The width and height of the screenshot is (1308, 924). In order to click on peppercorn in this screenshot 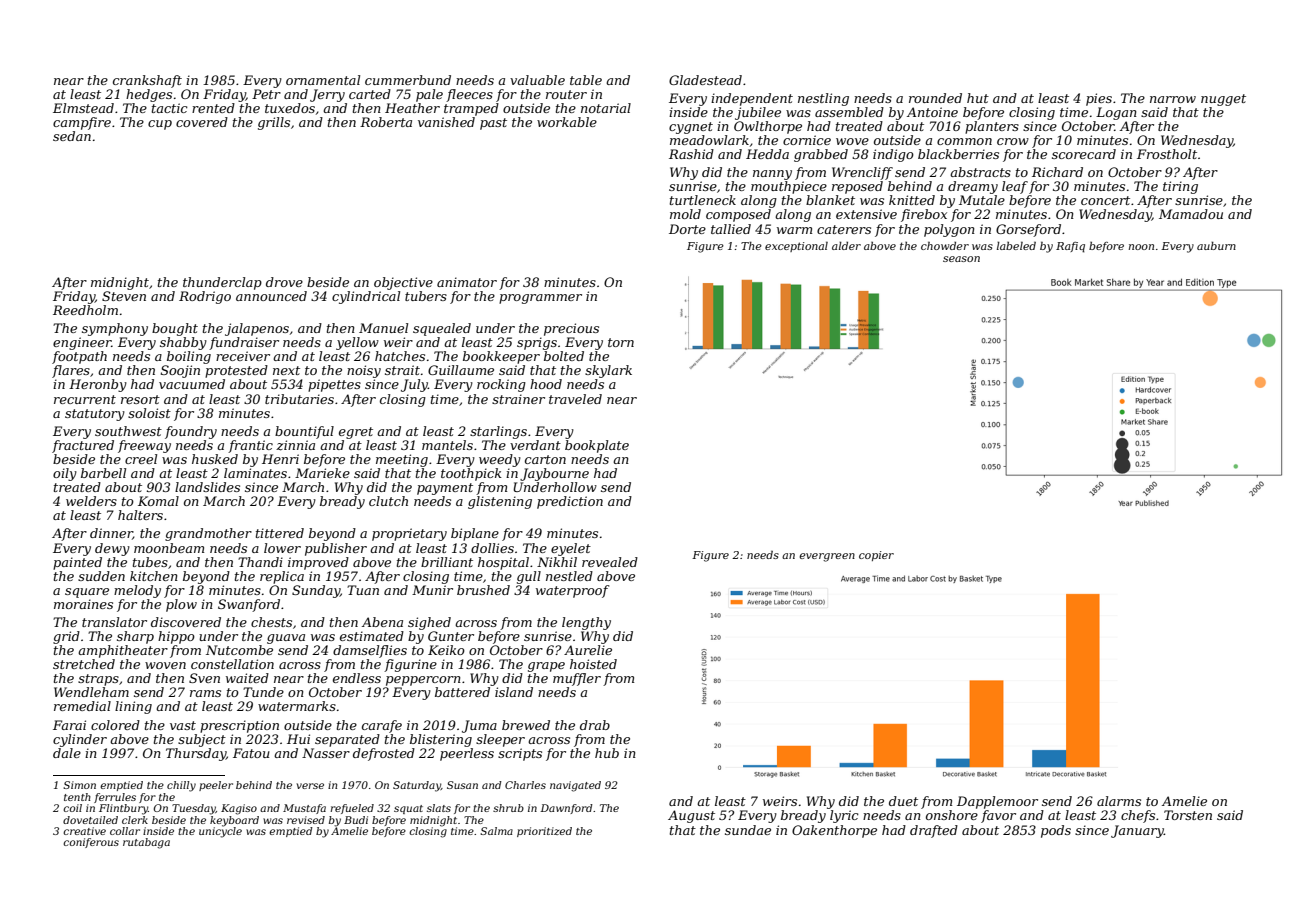, I will do `click(423, 681)`.
